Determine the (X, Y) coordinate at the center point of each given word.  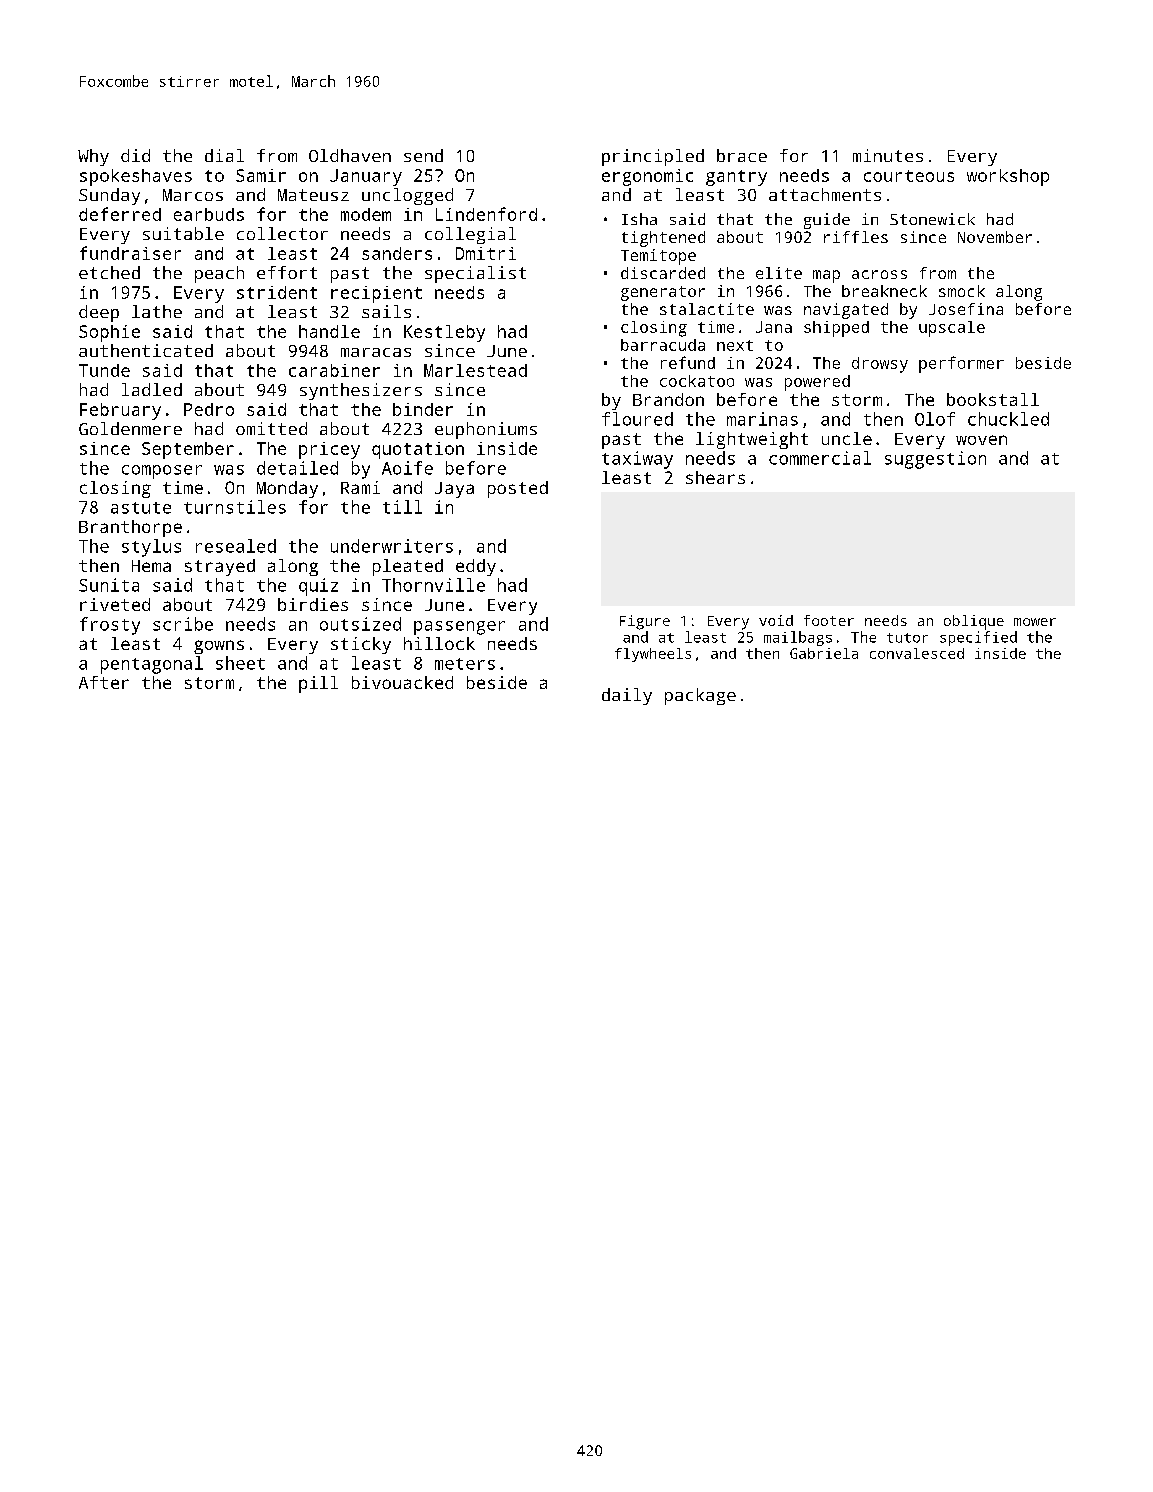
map (826, 276)
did (135, 155)
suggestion (935, 460)
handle (329, 331)
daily (627, 696)
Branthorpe (130, 528)
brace (742, 155)
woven (981, 440)
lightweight (752, 440)
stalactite (707, 309)
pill (318, 684)
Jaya (454, 490)
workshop (1008, 177)
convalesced (917, 653)
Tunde (104, 370)
